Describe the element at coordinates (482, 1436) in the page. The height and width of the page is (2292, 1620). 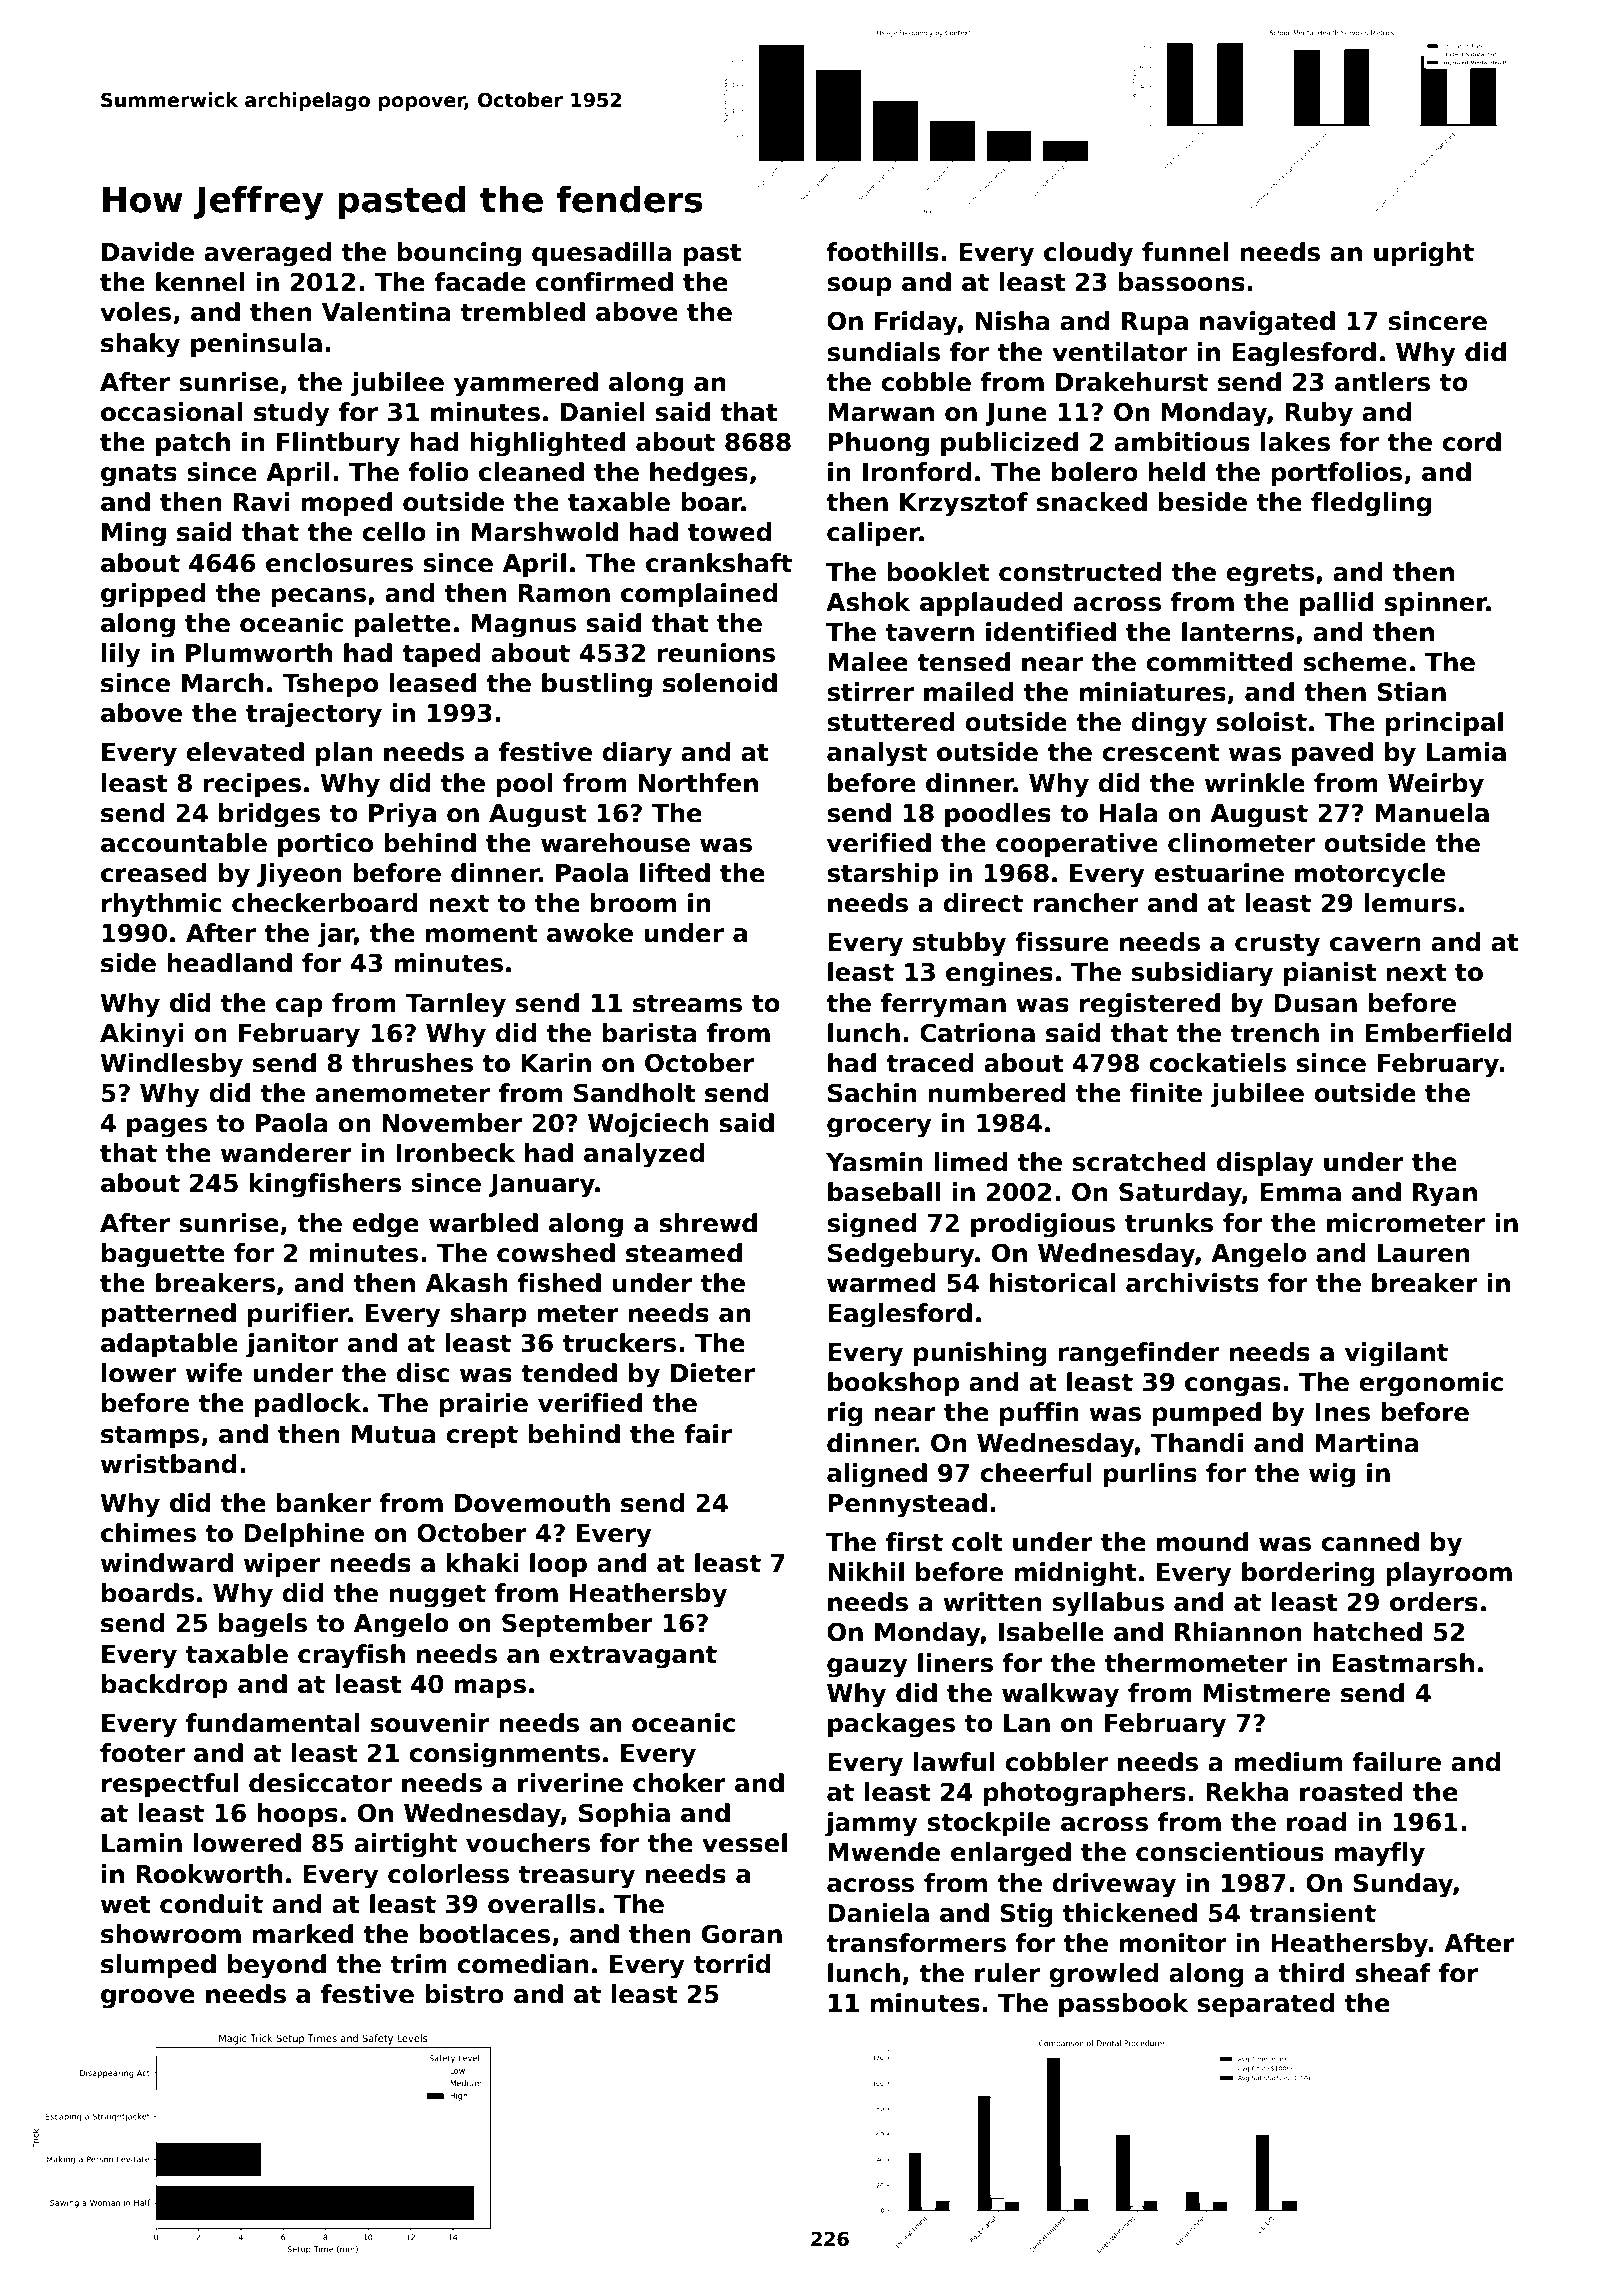
I see `crept` at that location.
